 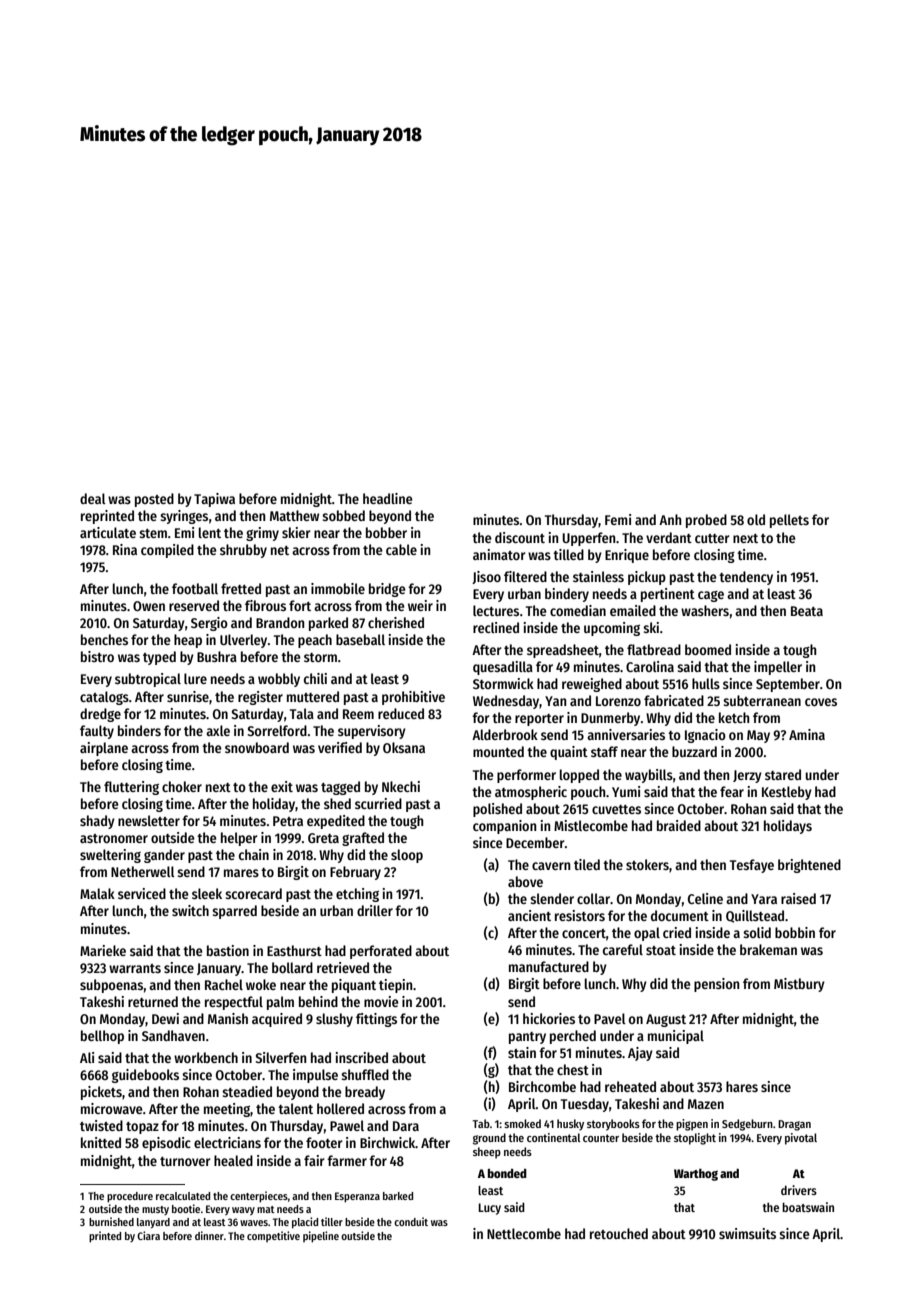 I want to click on concert, so click(x=584, y=933).
